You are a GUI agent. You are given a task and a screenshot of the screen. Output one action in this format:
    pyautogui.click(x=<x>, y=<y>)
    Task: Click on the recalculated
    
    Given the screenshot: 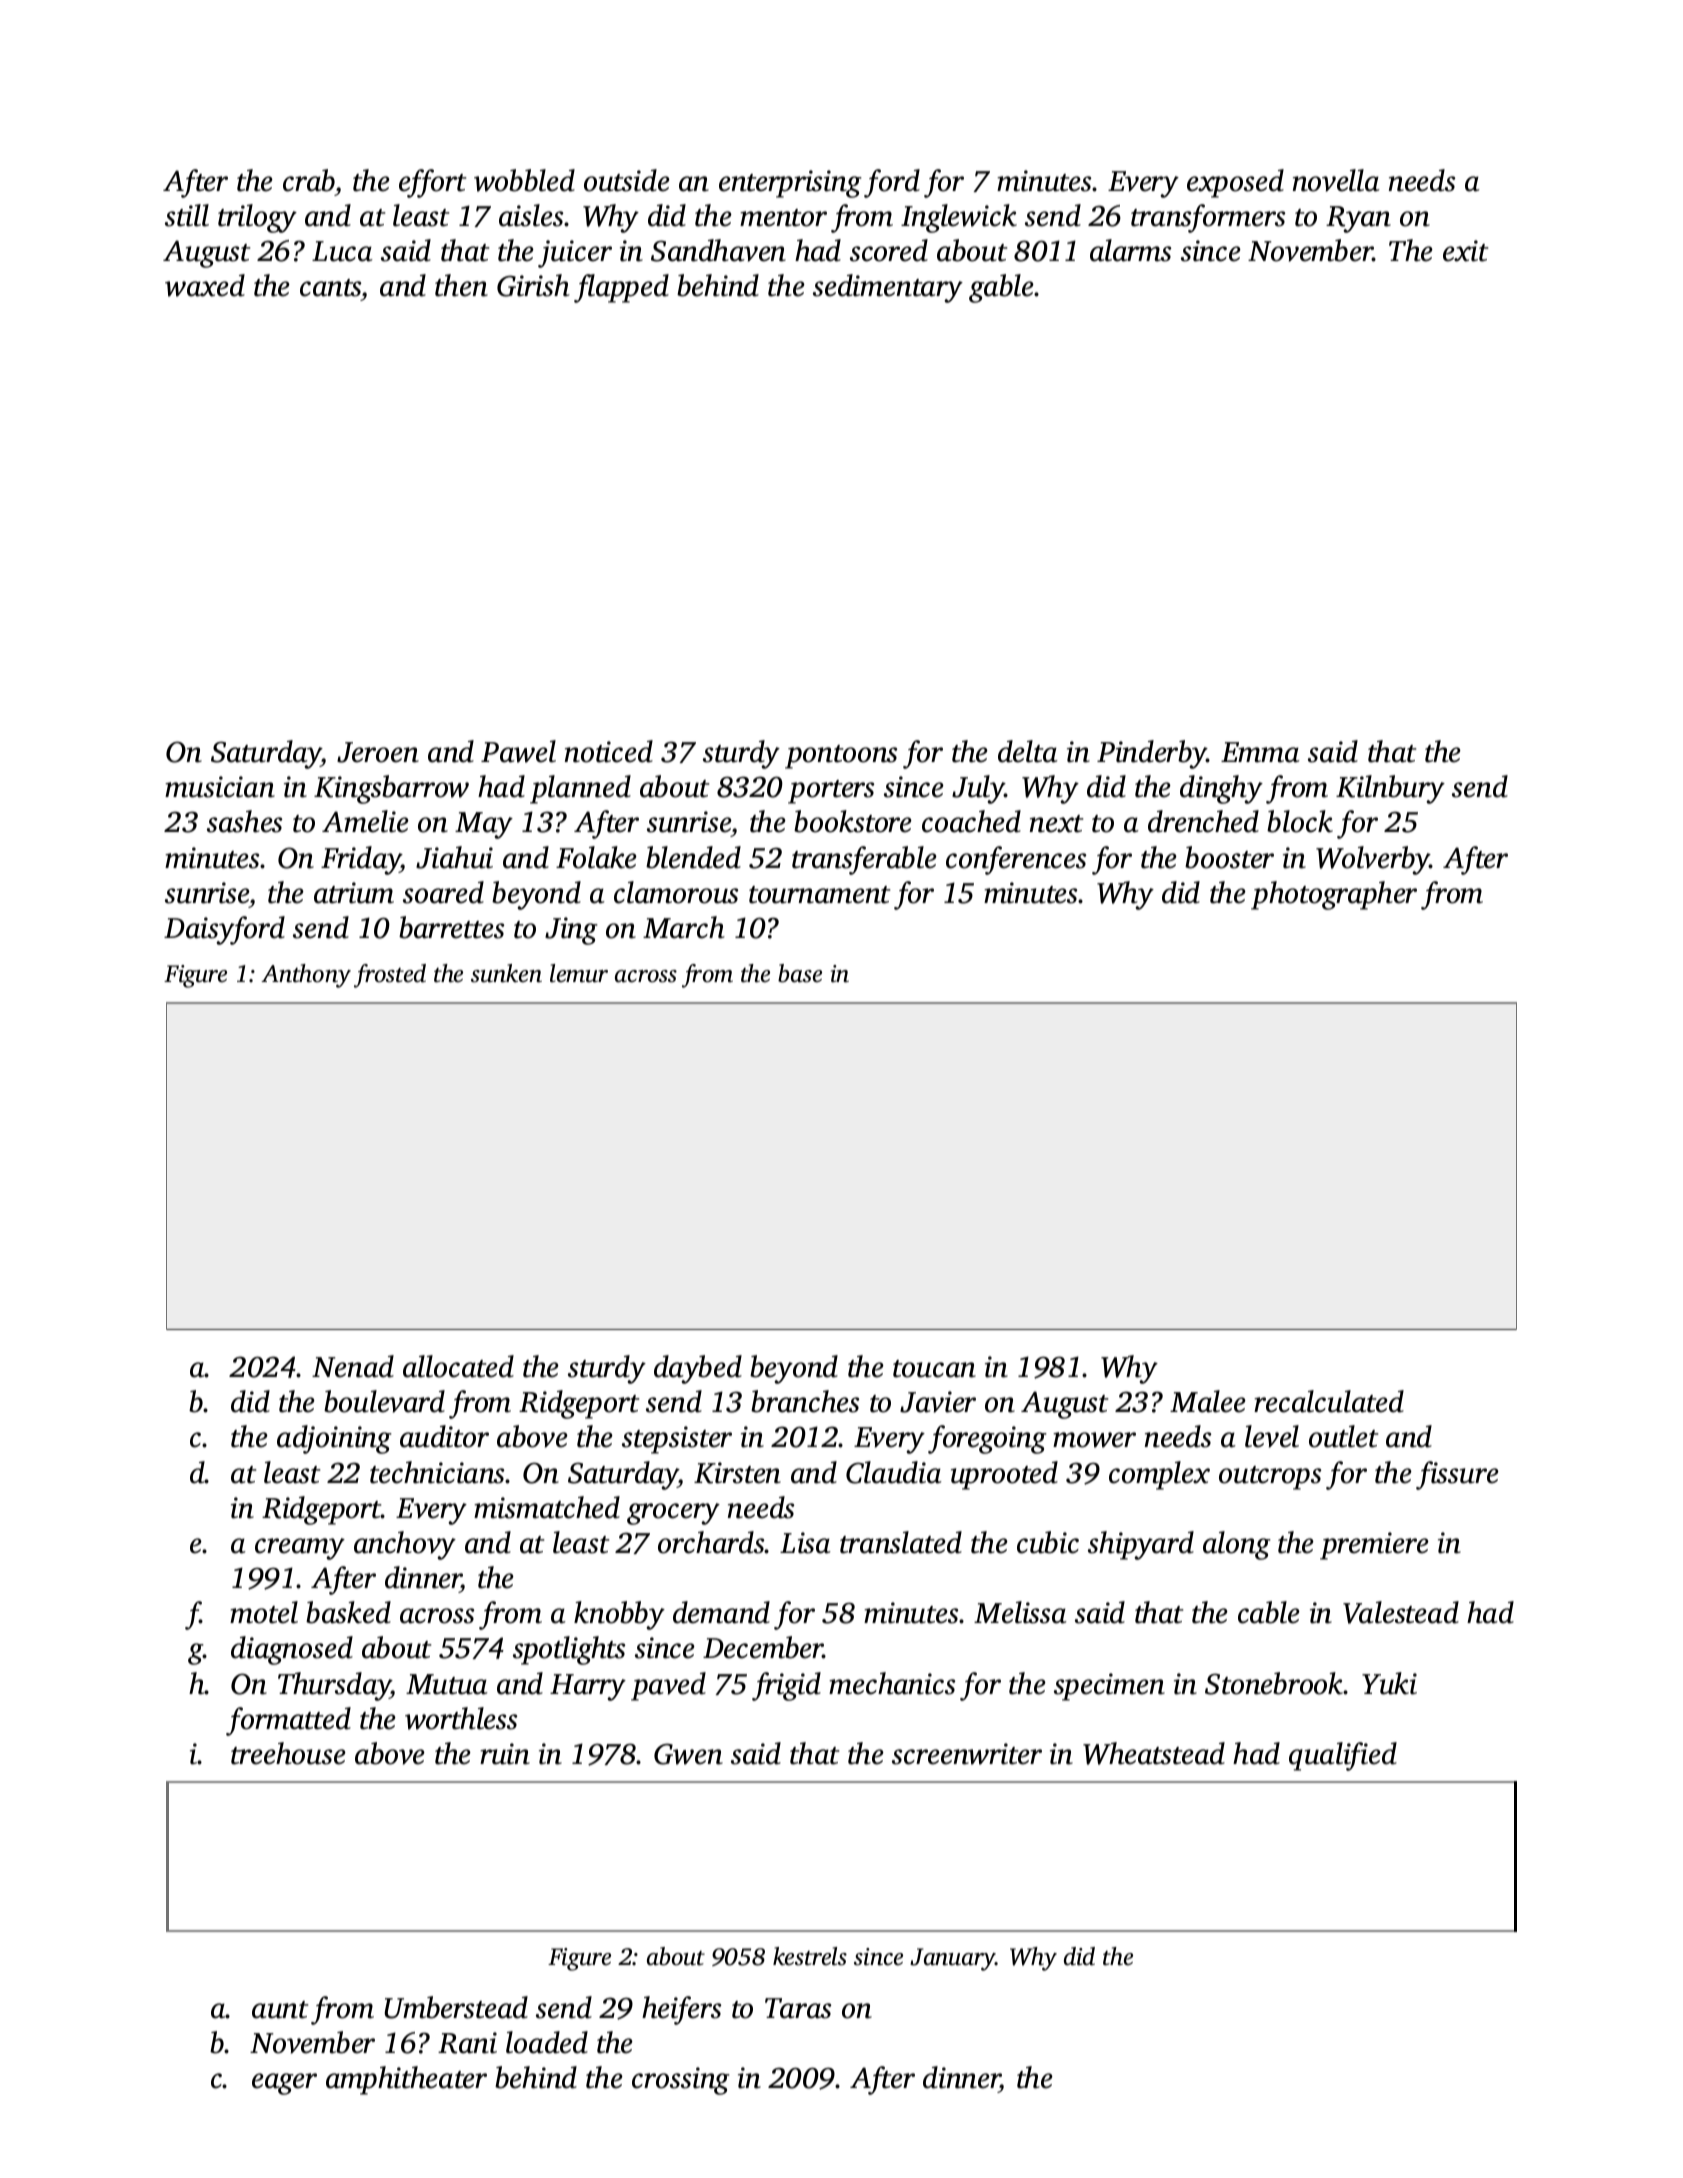 What is the action you would take?
    pyautogui.click(x=1329, y=1401)
